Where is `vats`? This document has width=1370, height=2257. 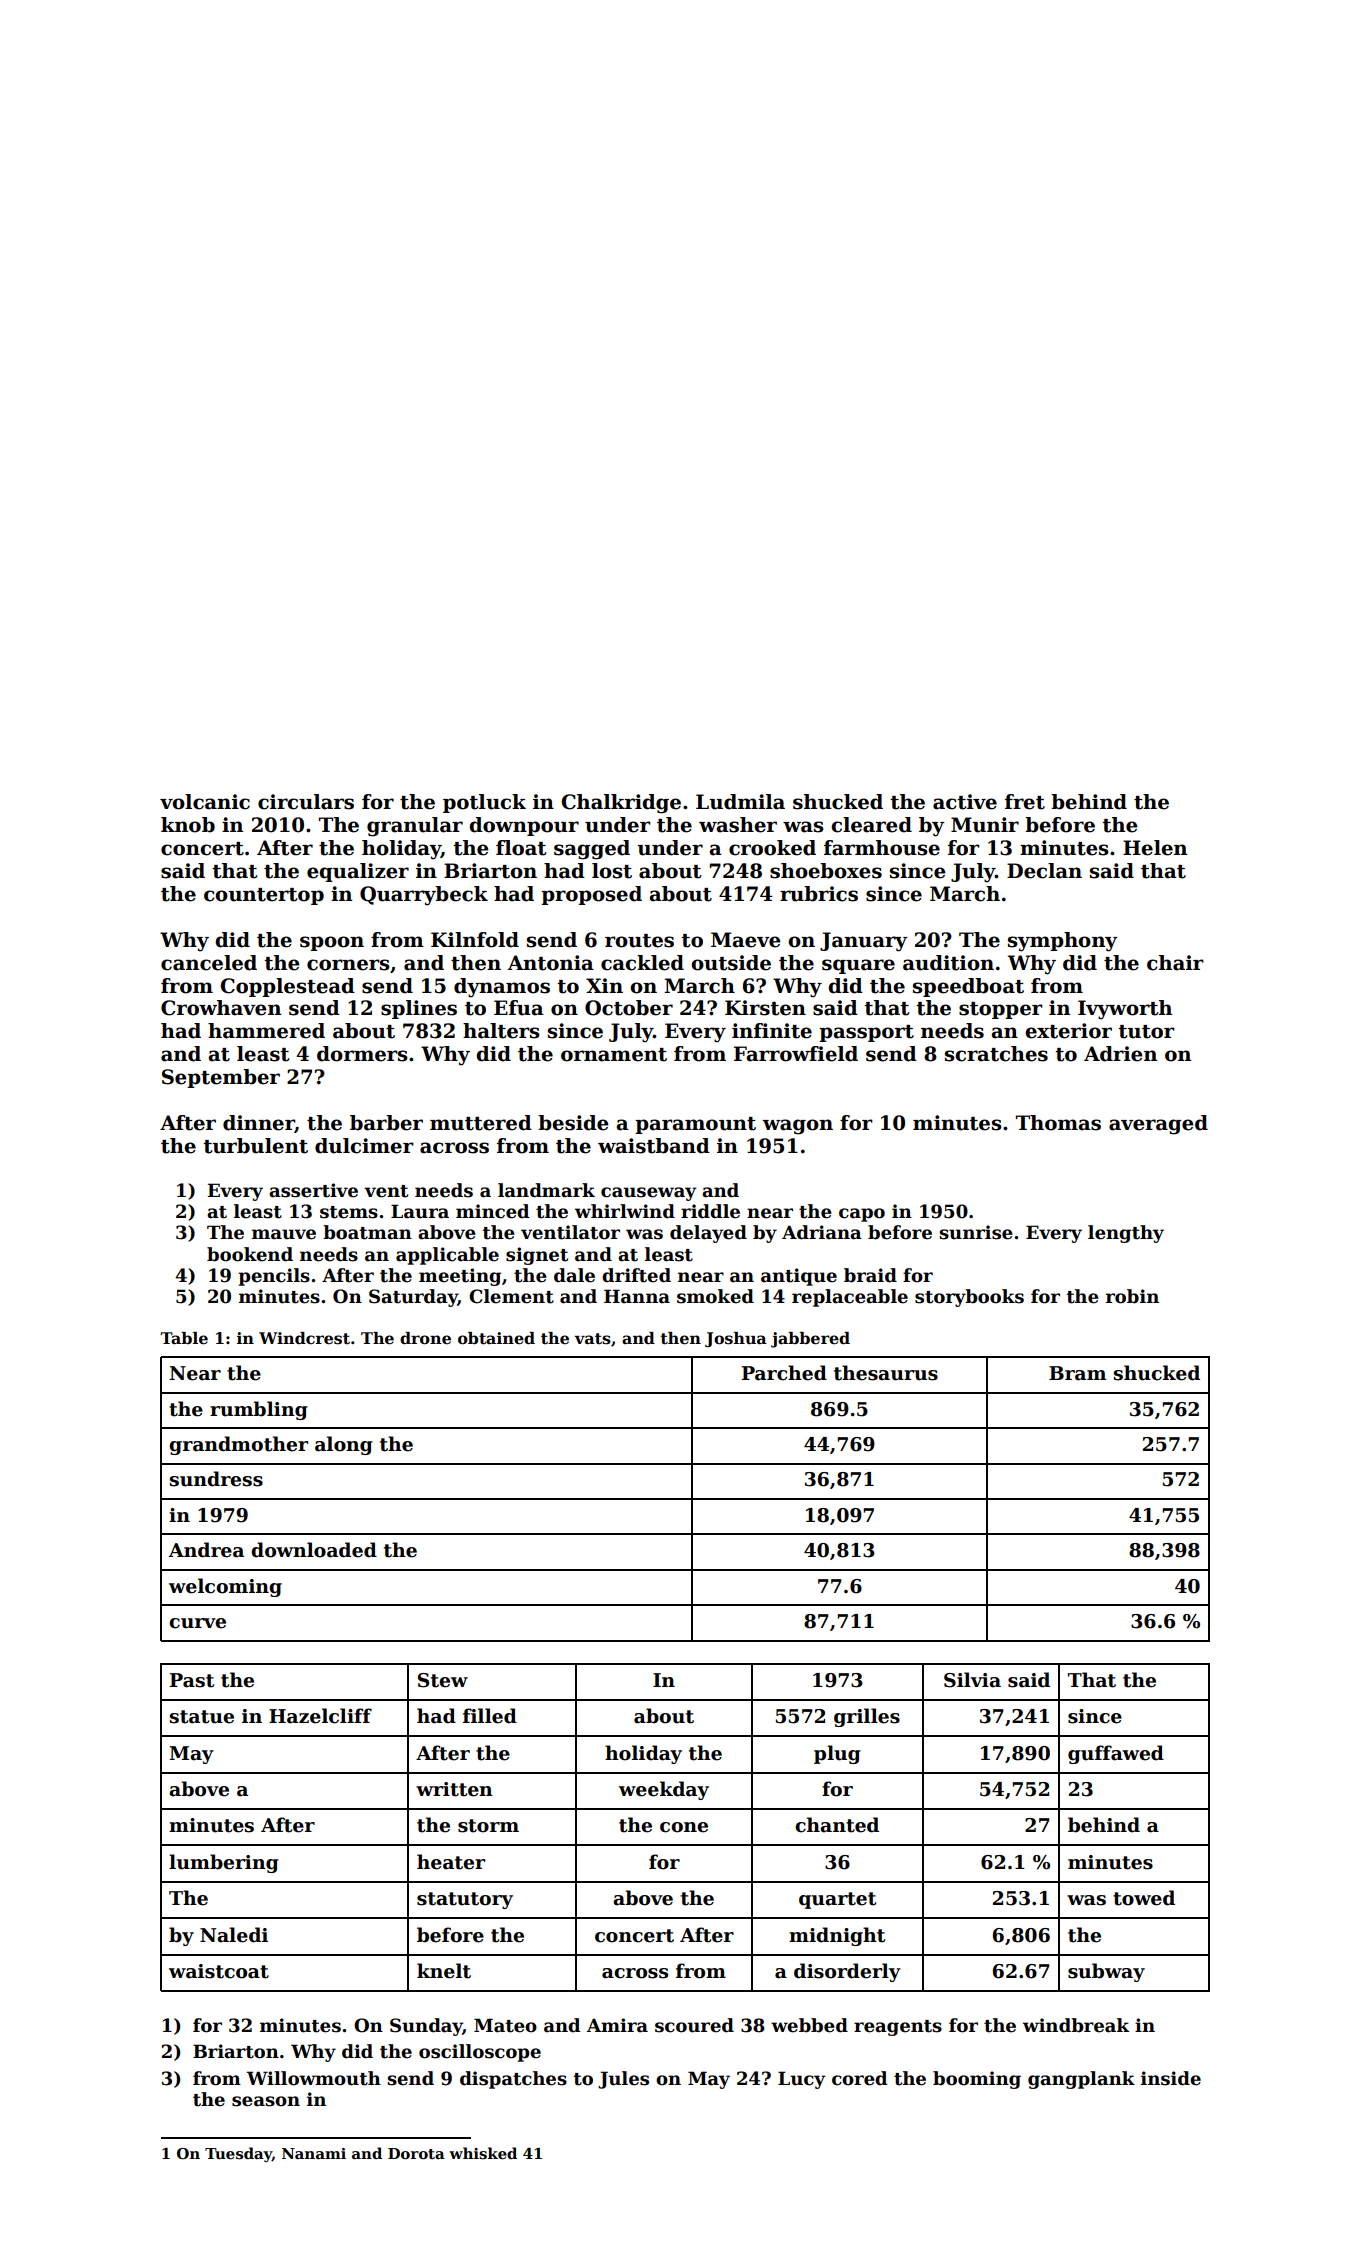 vats is located at coordinates (592, 1339).
